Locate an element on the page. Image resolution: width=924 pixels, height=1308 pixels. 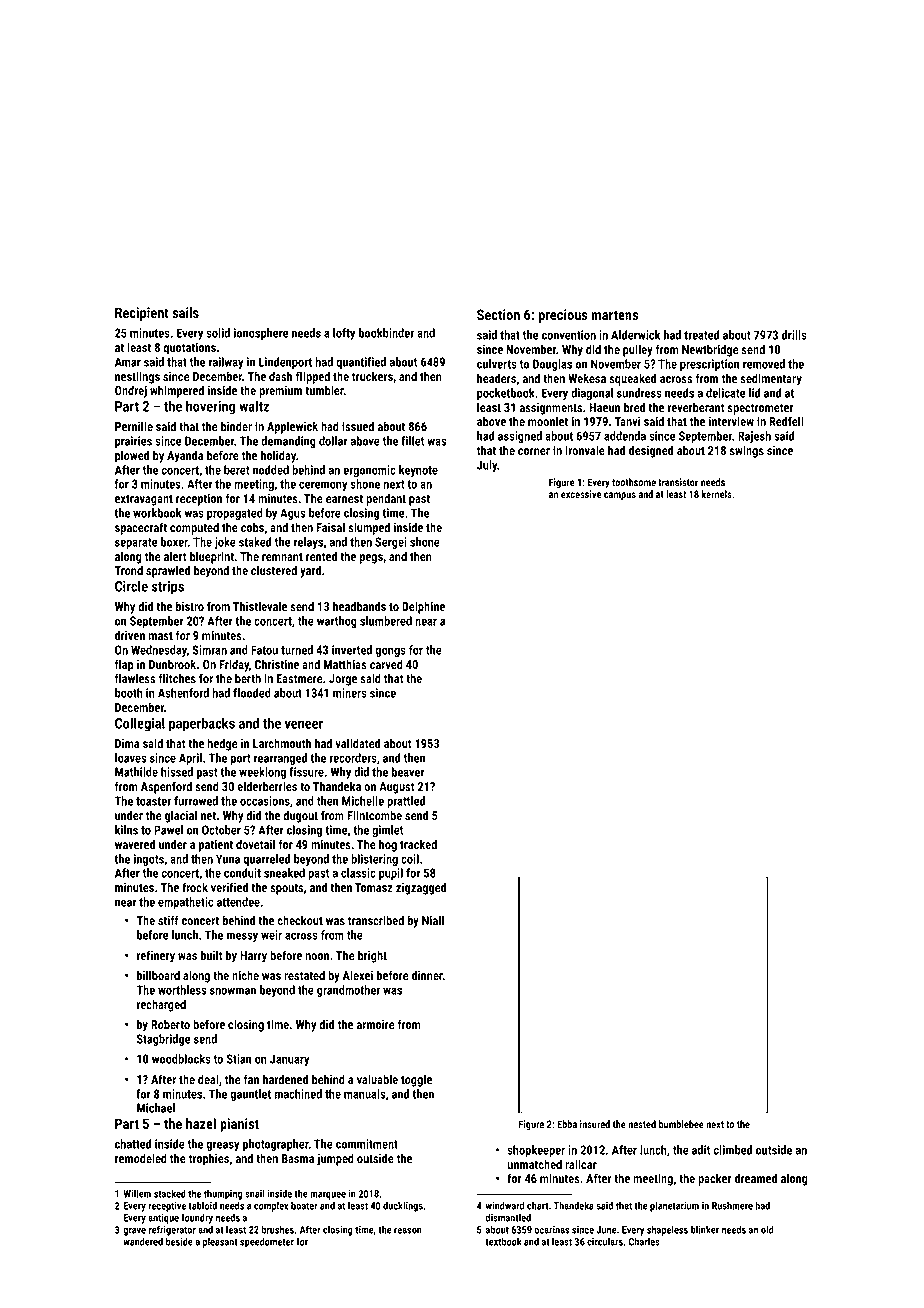
zigzagged is located at coordinates (421, 888).
